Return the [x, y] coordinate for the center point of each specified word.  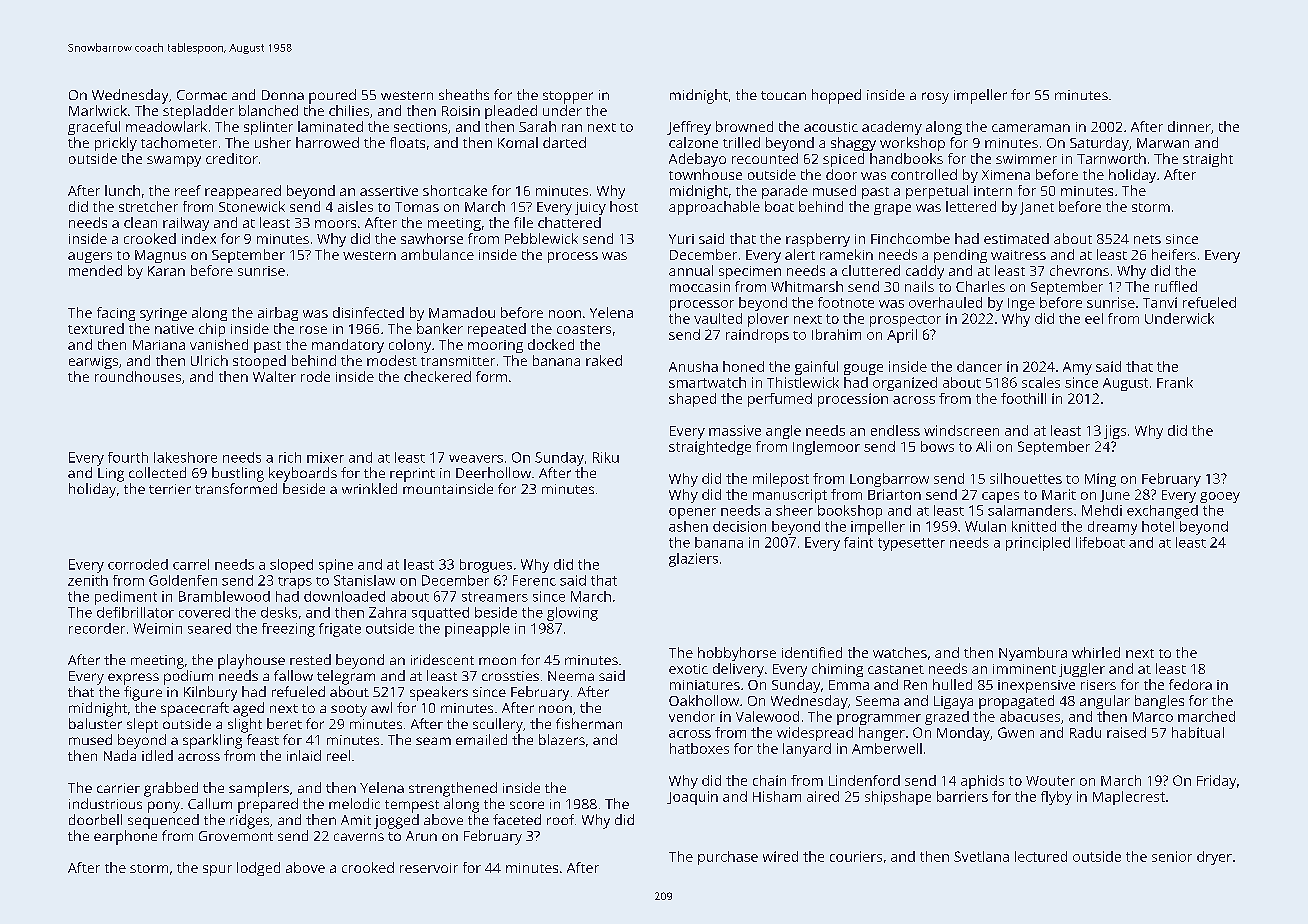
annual [691, 270]
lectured [1041, 856]
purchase [728, 858]
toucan [783, 95]
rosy [935, 98]
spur [217, 870]
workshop [912, 144]
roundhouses [138, 376]
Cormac [202, 95]
